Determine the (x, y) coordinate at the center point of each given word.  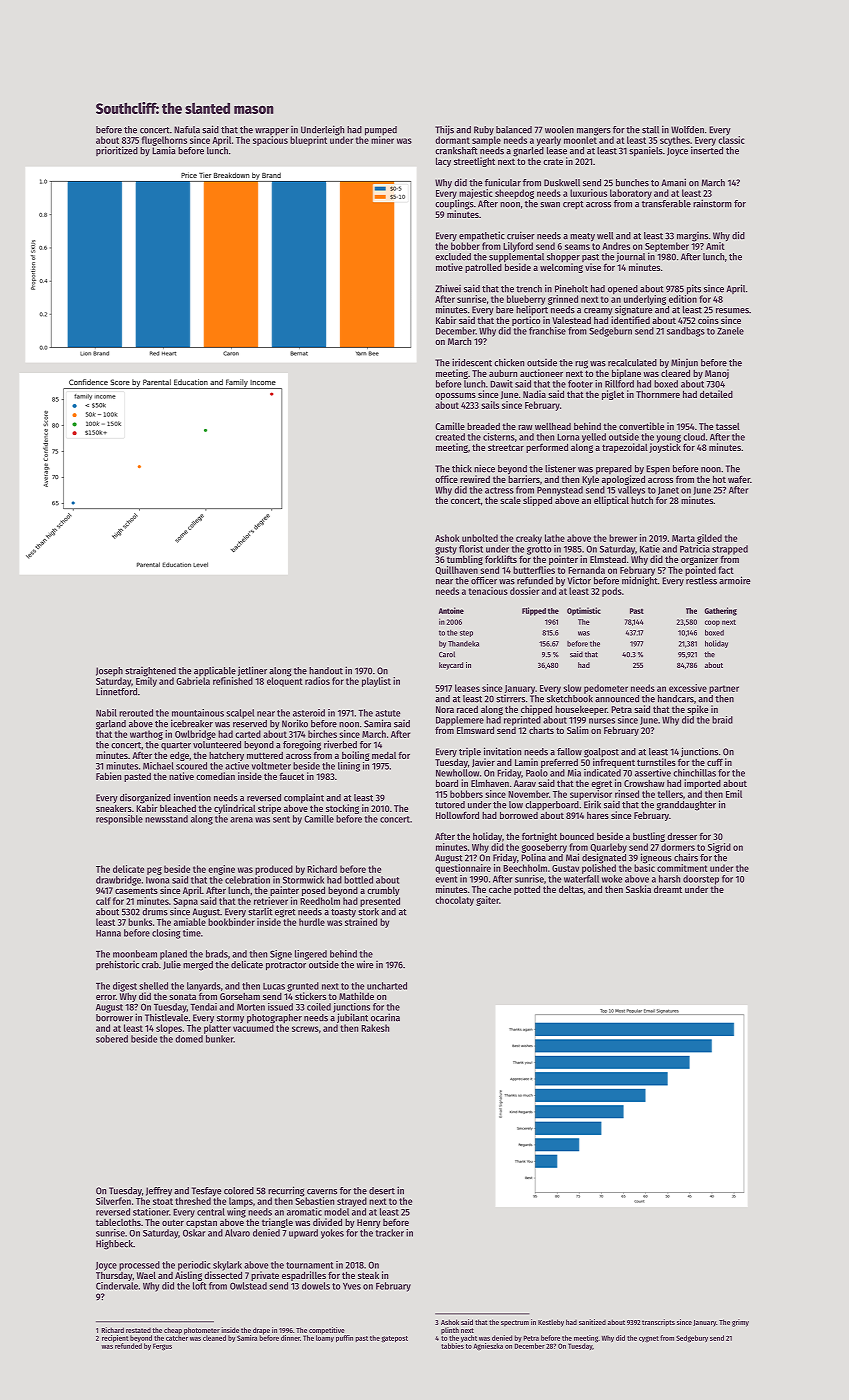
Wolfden (687, 130)
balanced (514, 130)
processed (139, 1266)
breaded (483, 426)
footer (580, 384)
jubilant (352, 1018)
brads (217, 954)
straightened (150, 672)
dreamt (668, 889)
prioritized (117, 151)
